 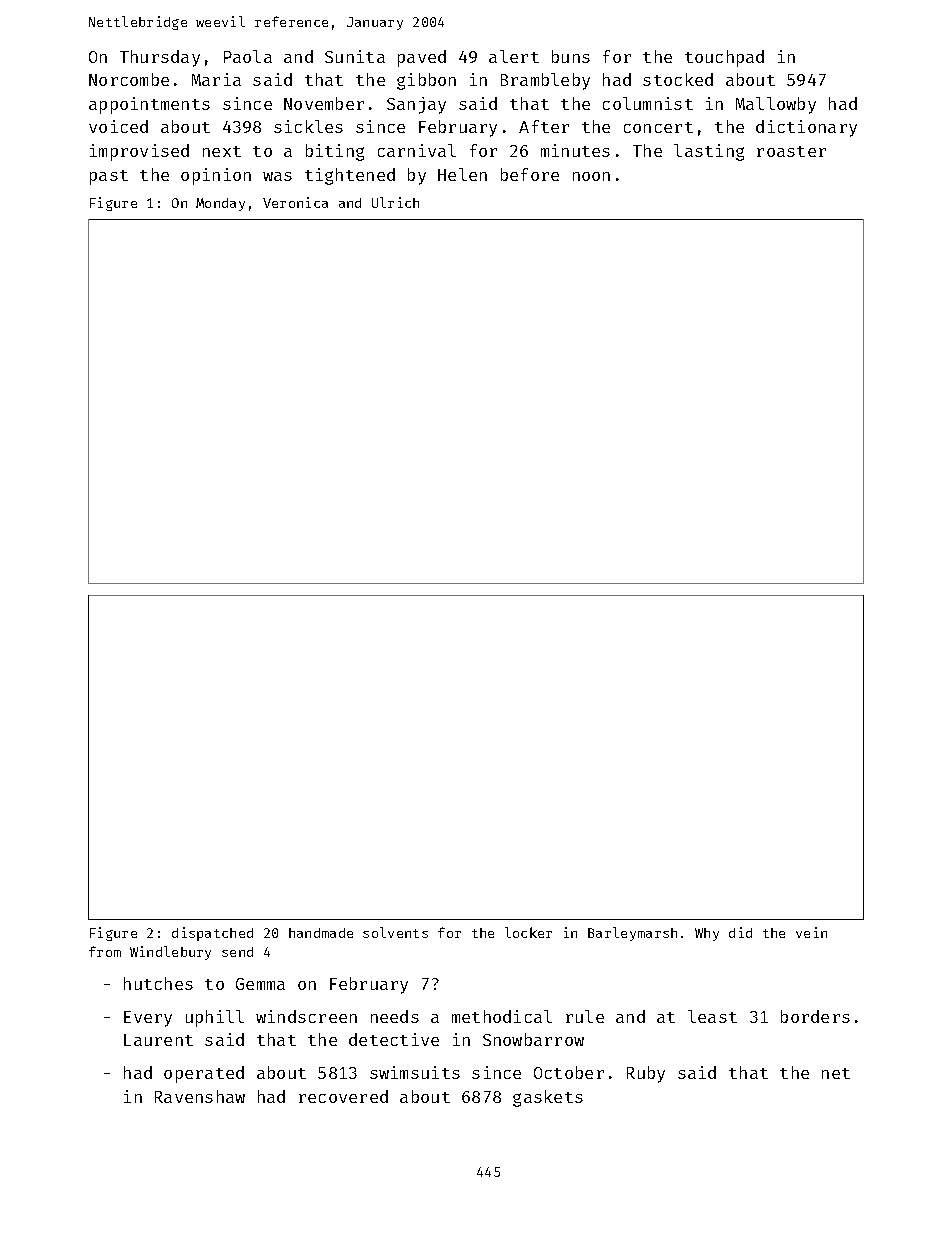 I want to click on vein, so click(x=811, y=932).
